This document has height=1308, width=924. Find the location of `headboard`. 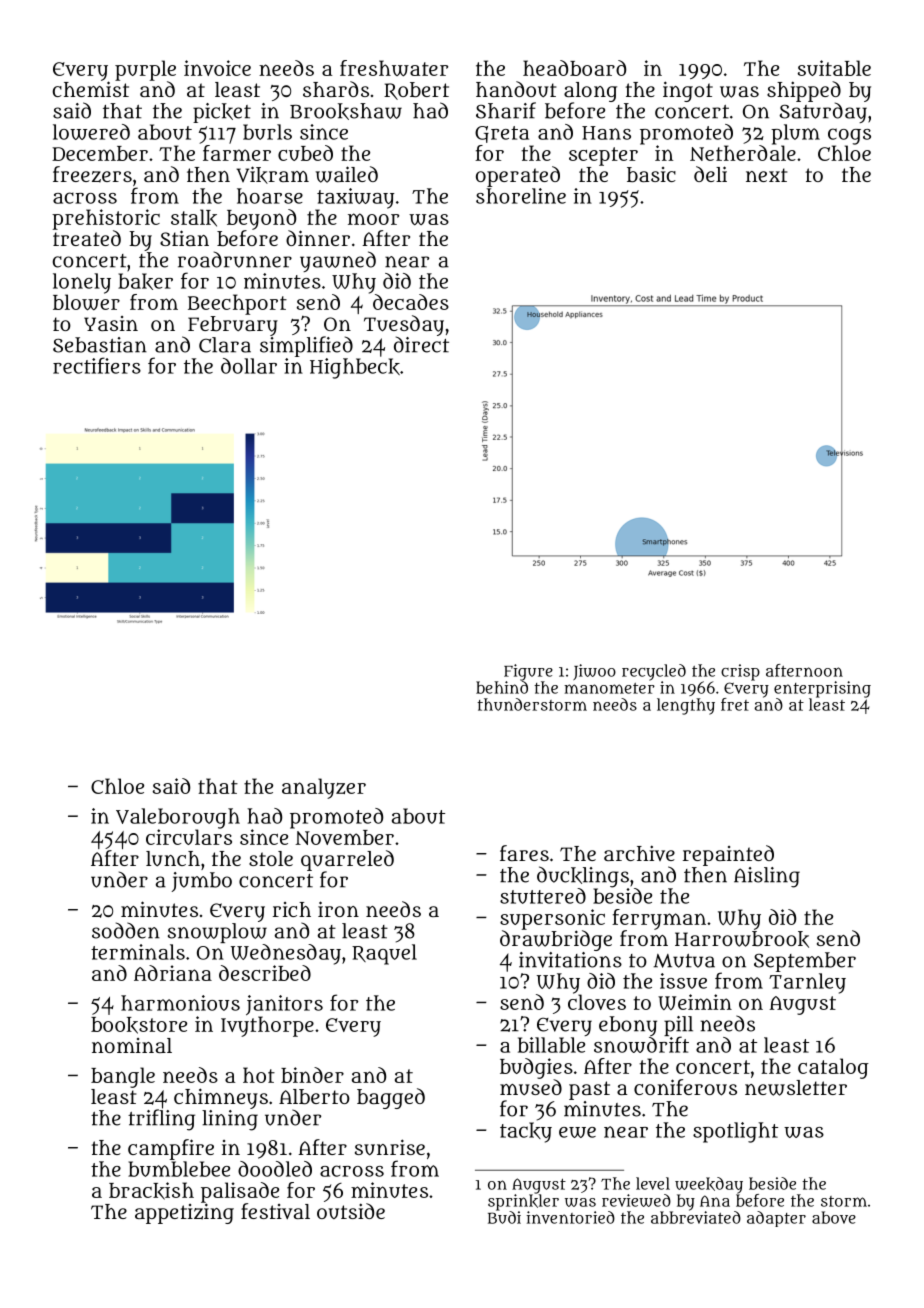

headboard is located at coordinates (574, 68).
